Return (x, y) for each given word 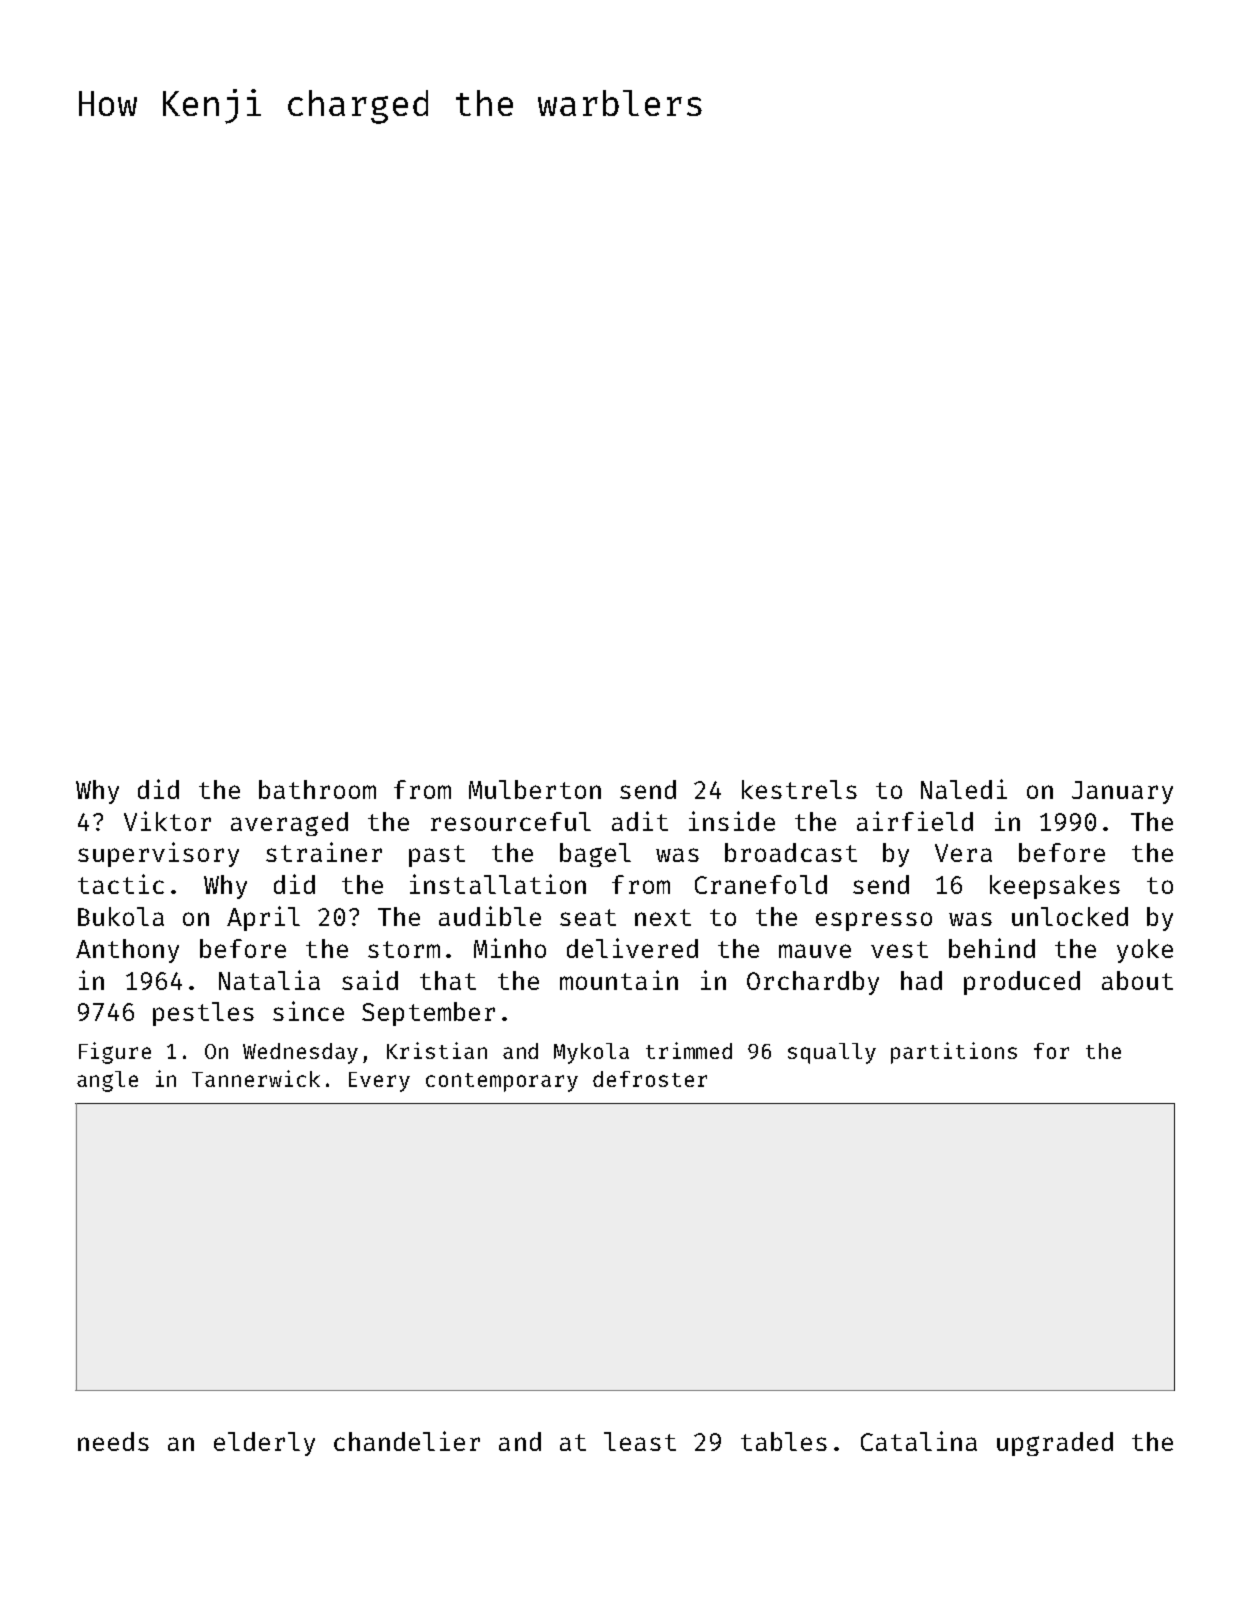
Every (379, 1082)
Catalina (919, 1441)
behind (992, 948)
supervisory (158, 854)
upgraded (1055, 1444)
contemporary (502, 1082)
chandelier (407, 1441)
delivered (632, 948)
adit (640, 821)
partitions (954, 1053)
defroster (650, 1079)
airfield (915, 821)
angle (107, 1081)
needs (113, 1441)
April (263, 918)
